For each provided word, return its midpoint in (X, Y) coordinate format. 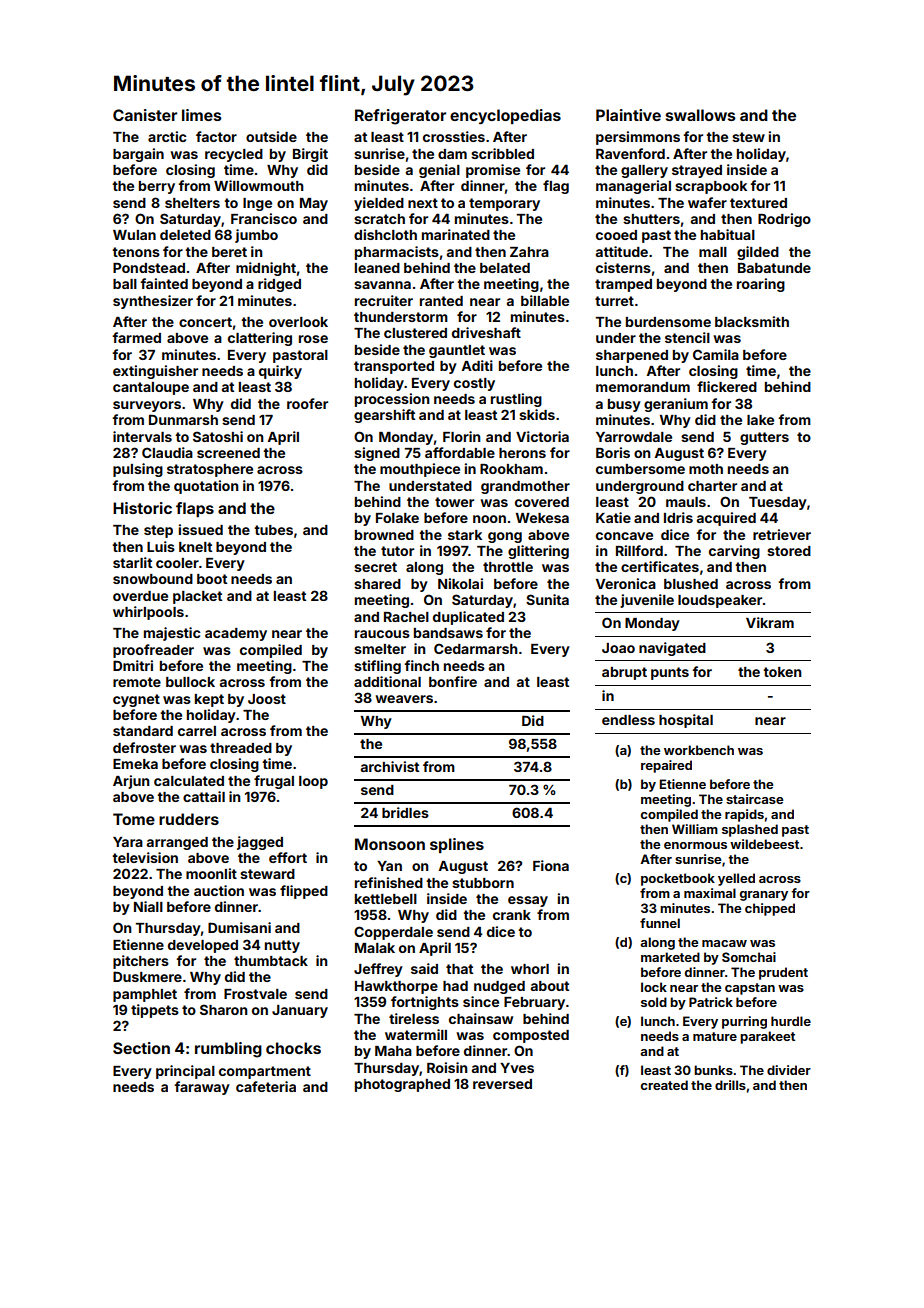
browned (384, 535)
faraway (202, 1088)
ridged (279, 285)
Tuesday (778, 503)
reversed (502, 1084)
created (664, 1085)
